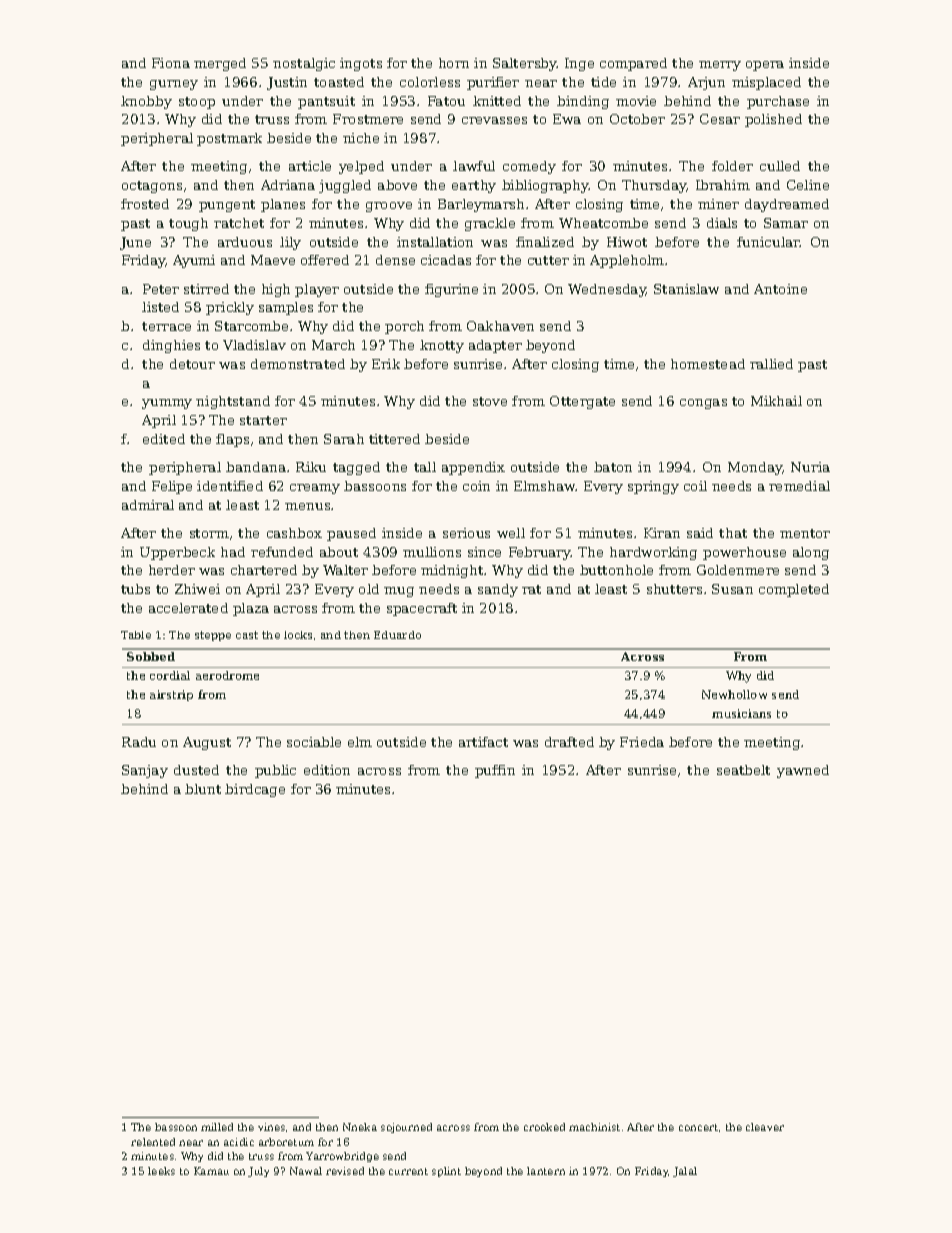  I want to click on Fiona, so click(171, 63).
